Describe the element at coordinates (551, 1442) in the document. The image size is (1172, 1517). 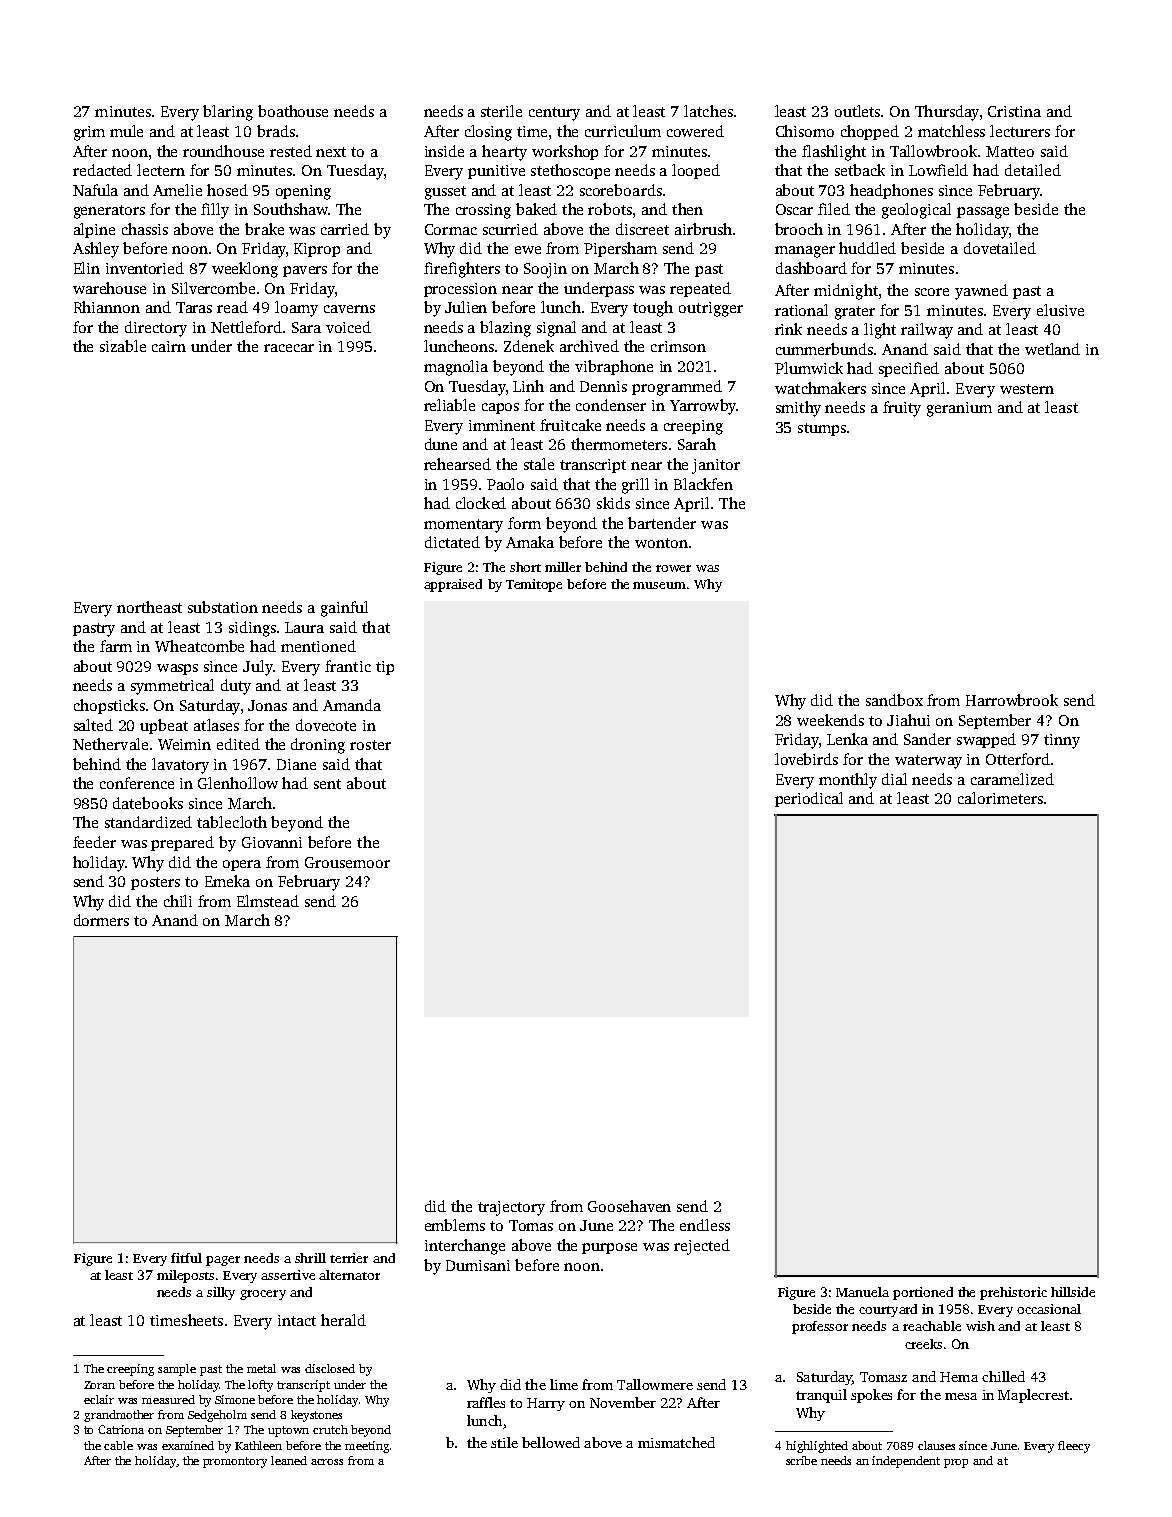
I see `bellowed` at that location.
